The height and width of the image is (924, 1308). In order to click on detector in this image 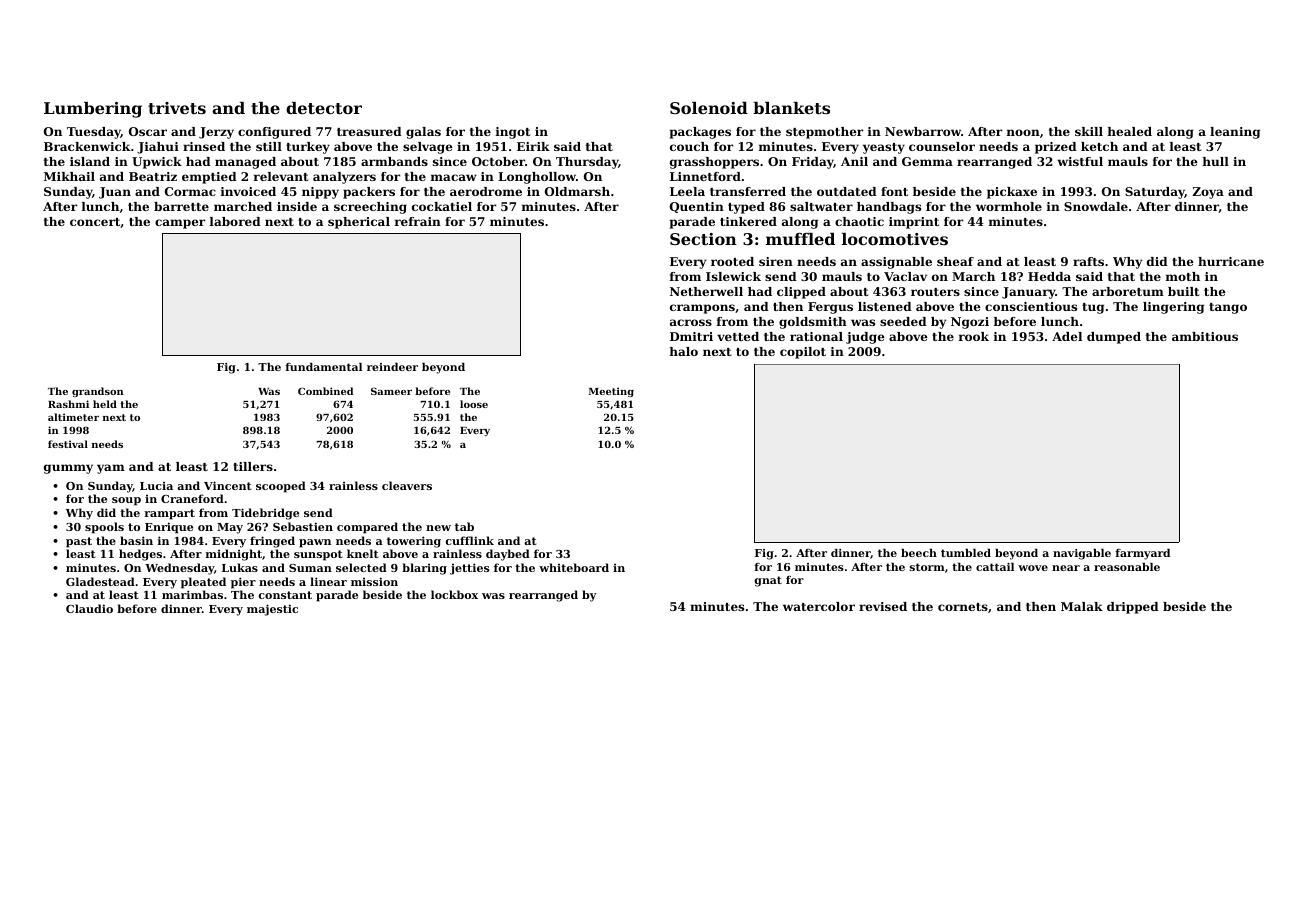, I will do `click(324, 108)`.
